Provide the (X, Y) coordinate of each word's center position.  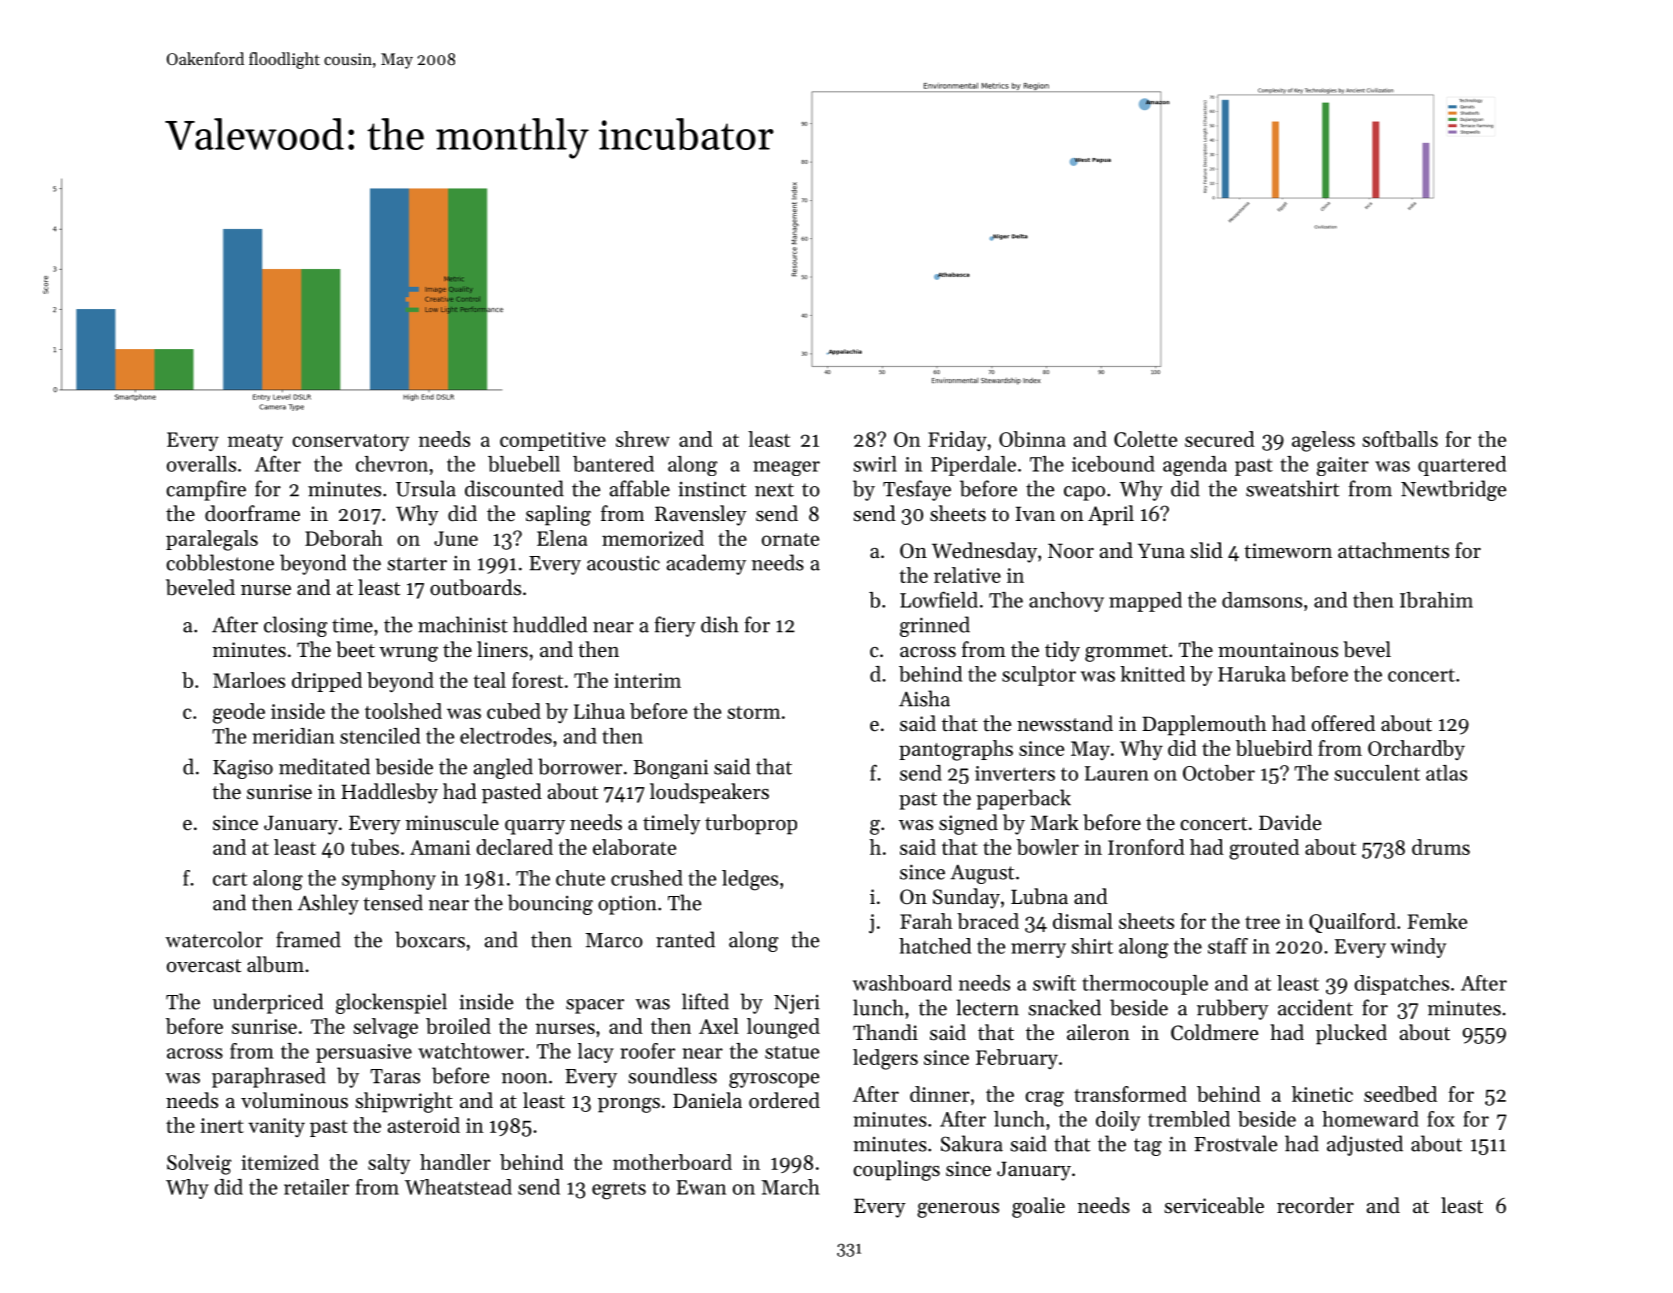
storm (754, 712)
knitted (1152, 674)
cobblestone (220, 562)
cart (230, 879)
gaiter (1343, 466)
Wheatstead (458, 1187)
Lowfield (939, 599)
